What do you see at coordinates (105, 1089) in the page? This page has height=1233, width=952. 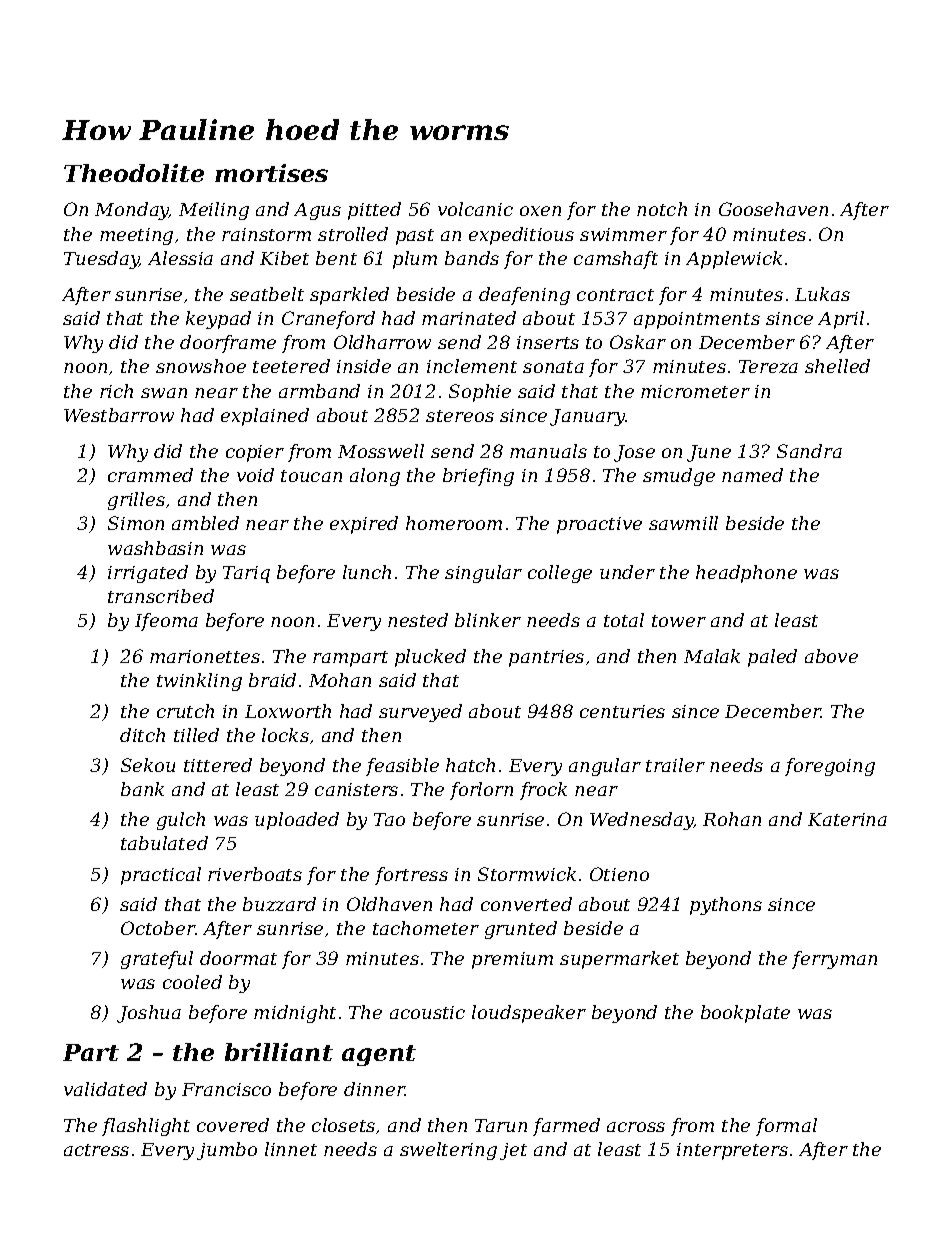 I see `validated` at bounding box center [105, 1089].
